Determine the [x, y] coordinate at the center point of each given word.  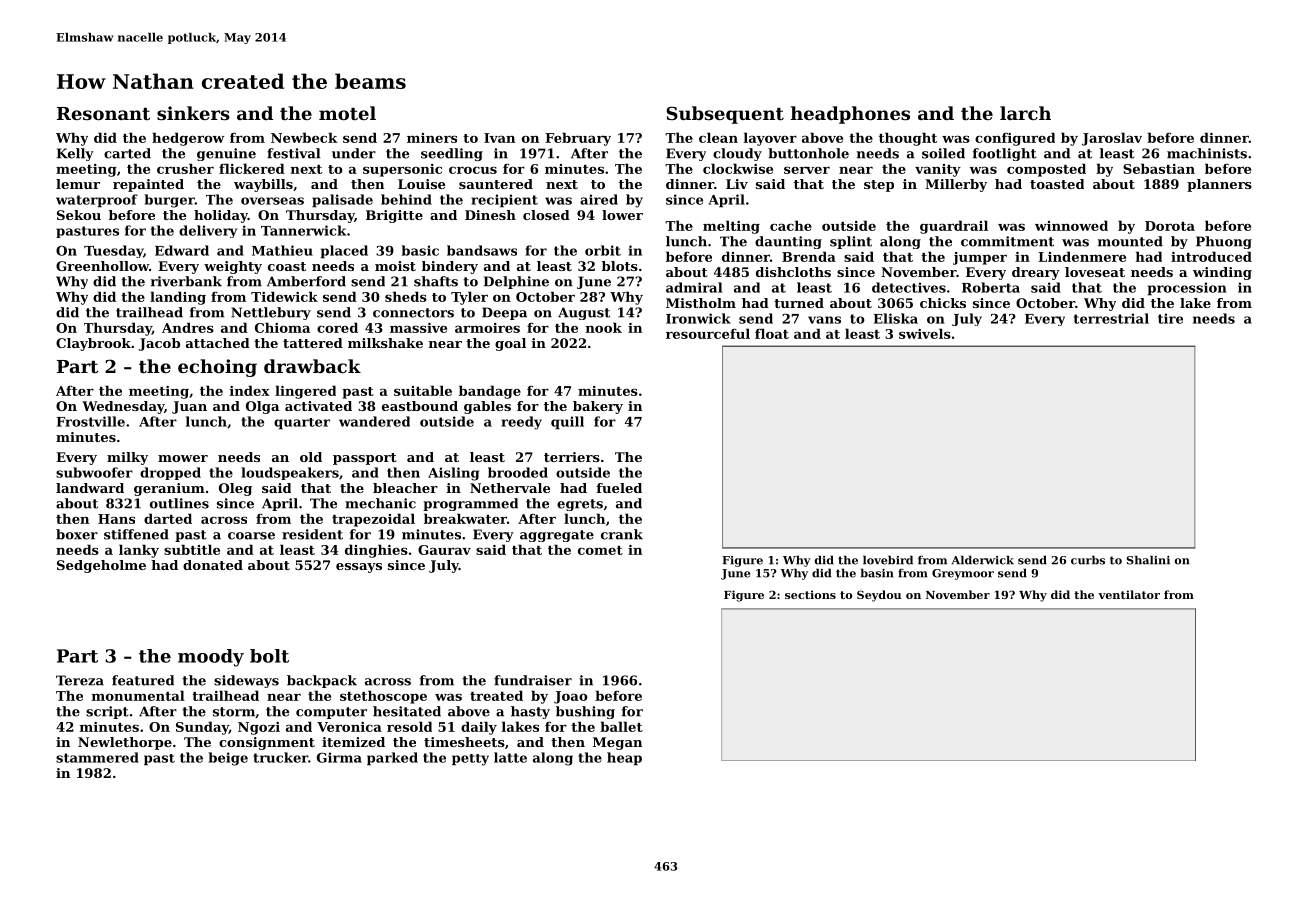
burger [170, 201]
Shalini [1148, 560]
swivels [925, 333]
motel [347, 113]
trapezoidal [373, 520]
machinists [1207, 153]
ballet [621, 726]
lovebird [888, 560]
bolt [269, 656]
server [807, 170]
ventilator [1129, 594]
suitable [423, 390]
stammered [97, 757]
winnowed [1071, 225]
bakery [598, 407]
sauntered [496, 184]
